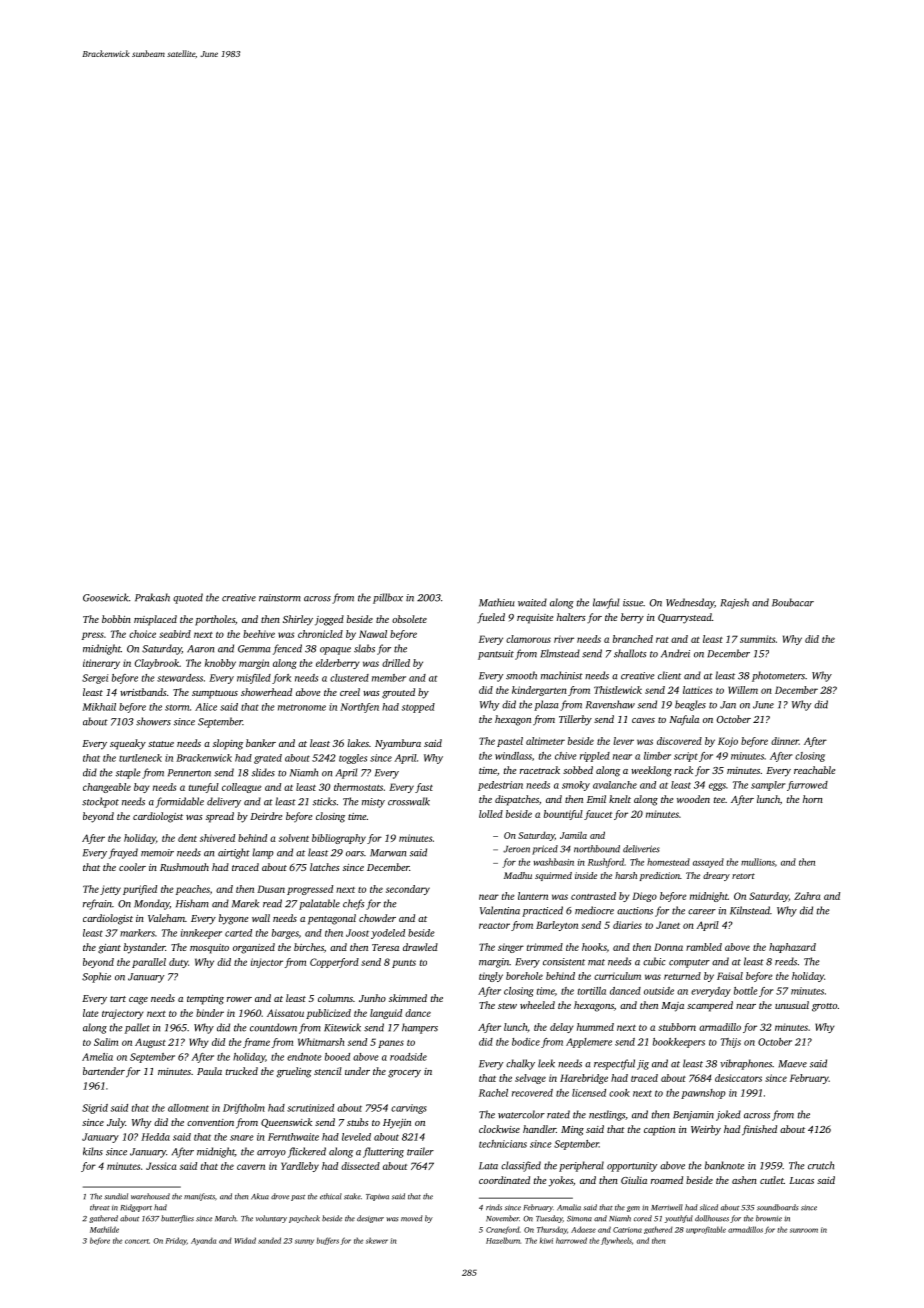  Describe the element at coordinates (137, 1028) in the document. I see `pallet` at that location.
